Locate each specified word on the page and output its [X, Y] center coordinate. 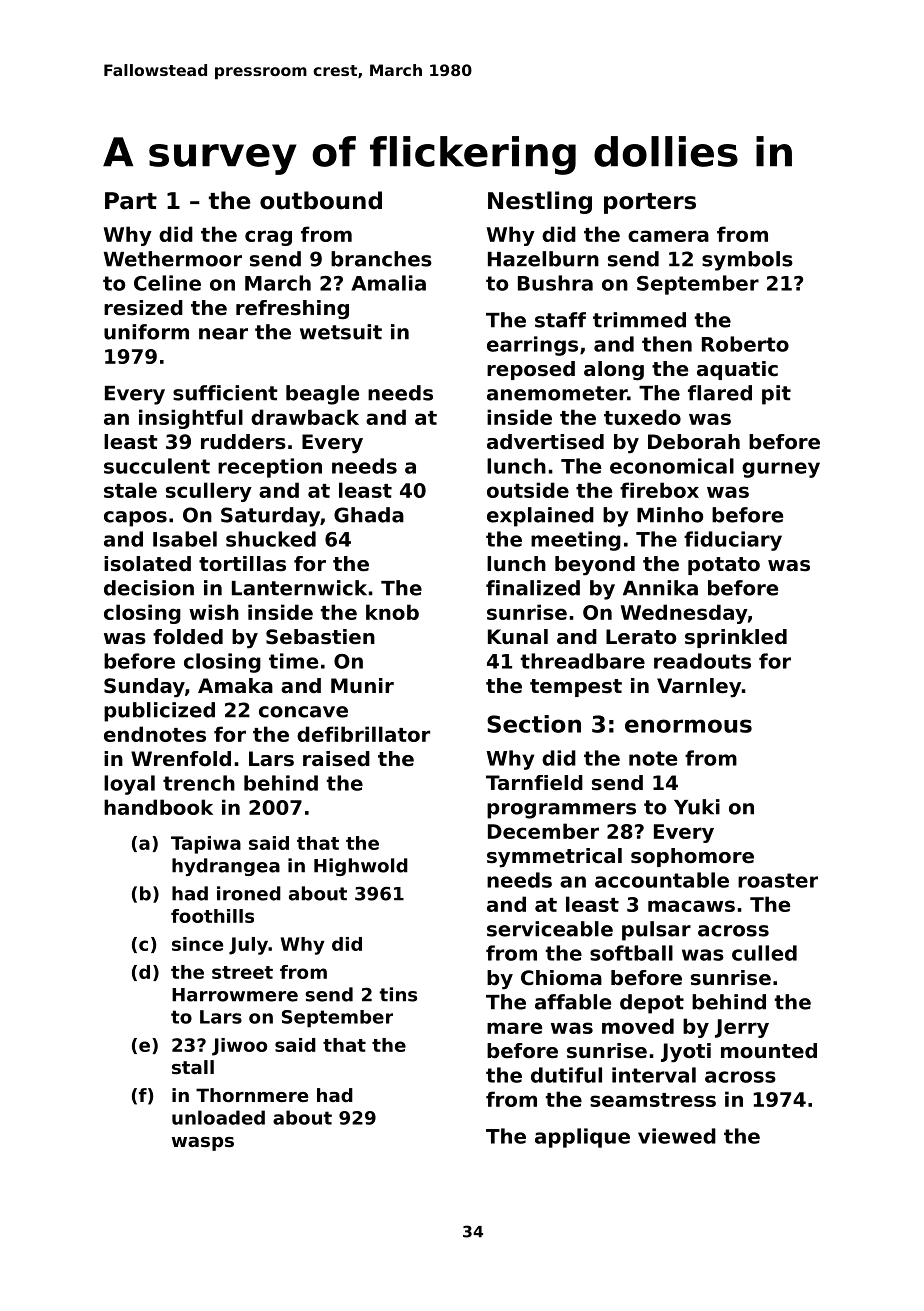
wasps [203, 1144]
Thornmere [252, 1095]
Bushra [555, 283]
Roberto [745, 344]
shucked [271, 539]
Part [131, 201]
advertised [545, 442]
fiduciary [733, 541]
